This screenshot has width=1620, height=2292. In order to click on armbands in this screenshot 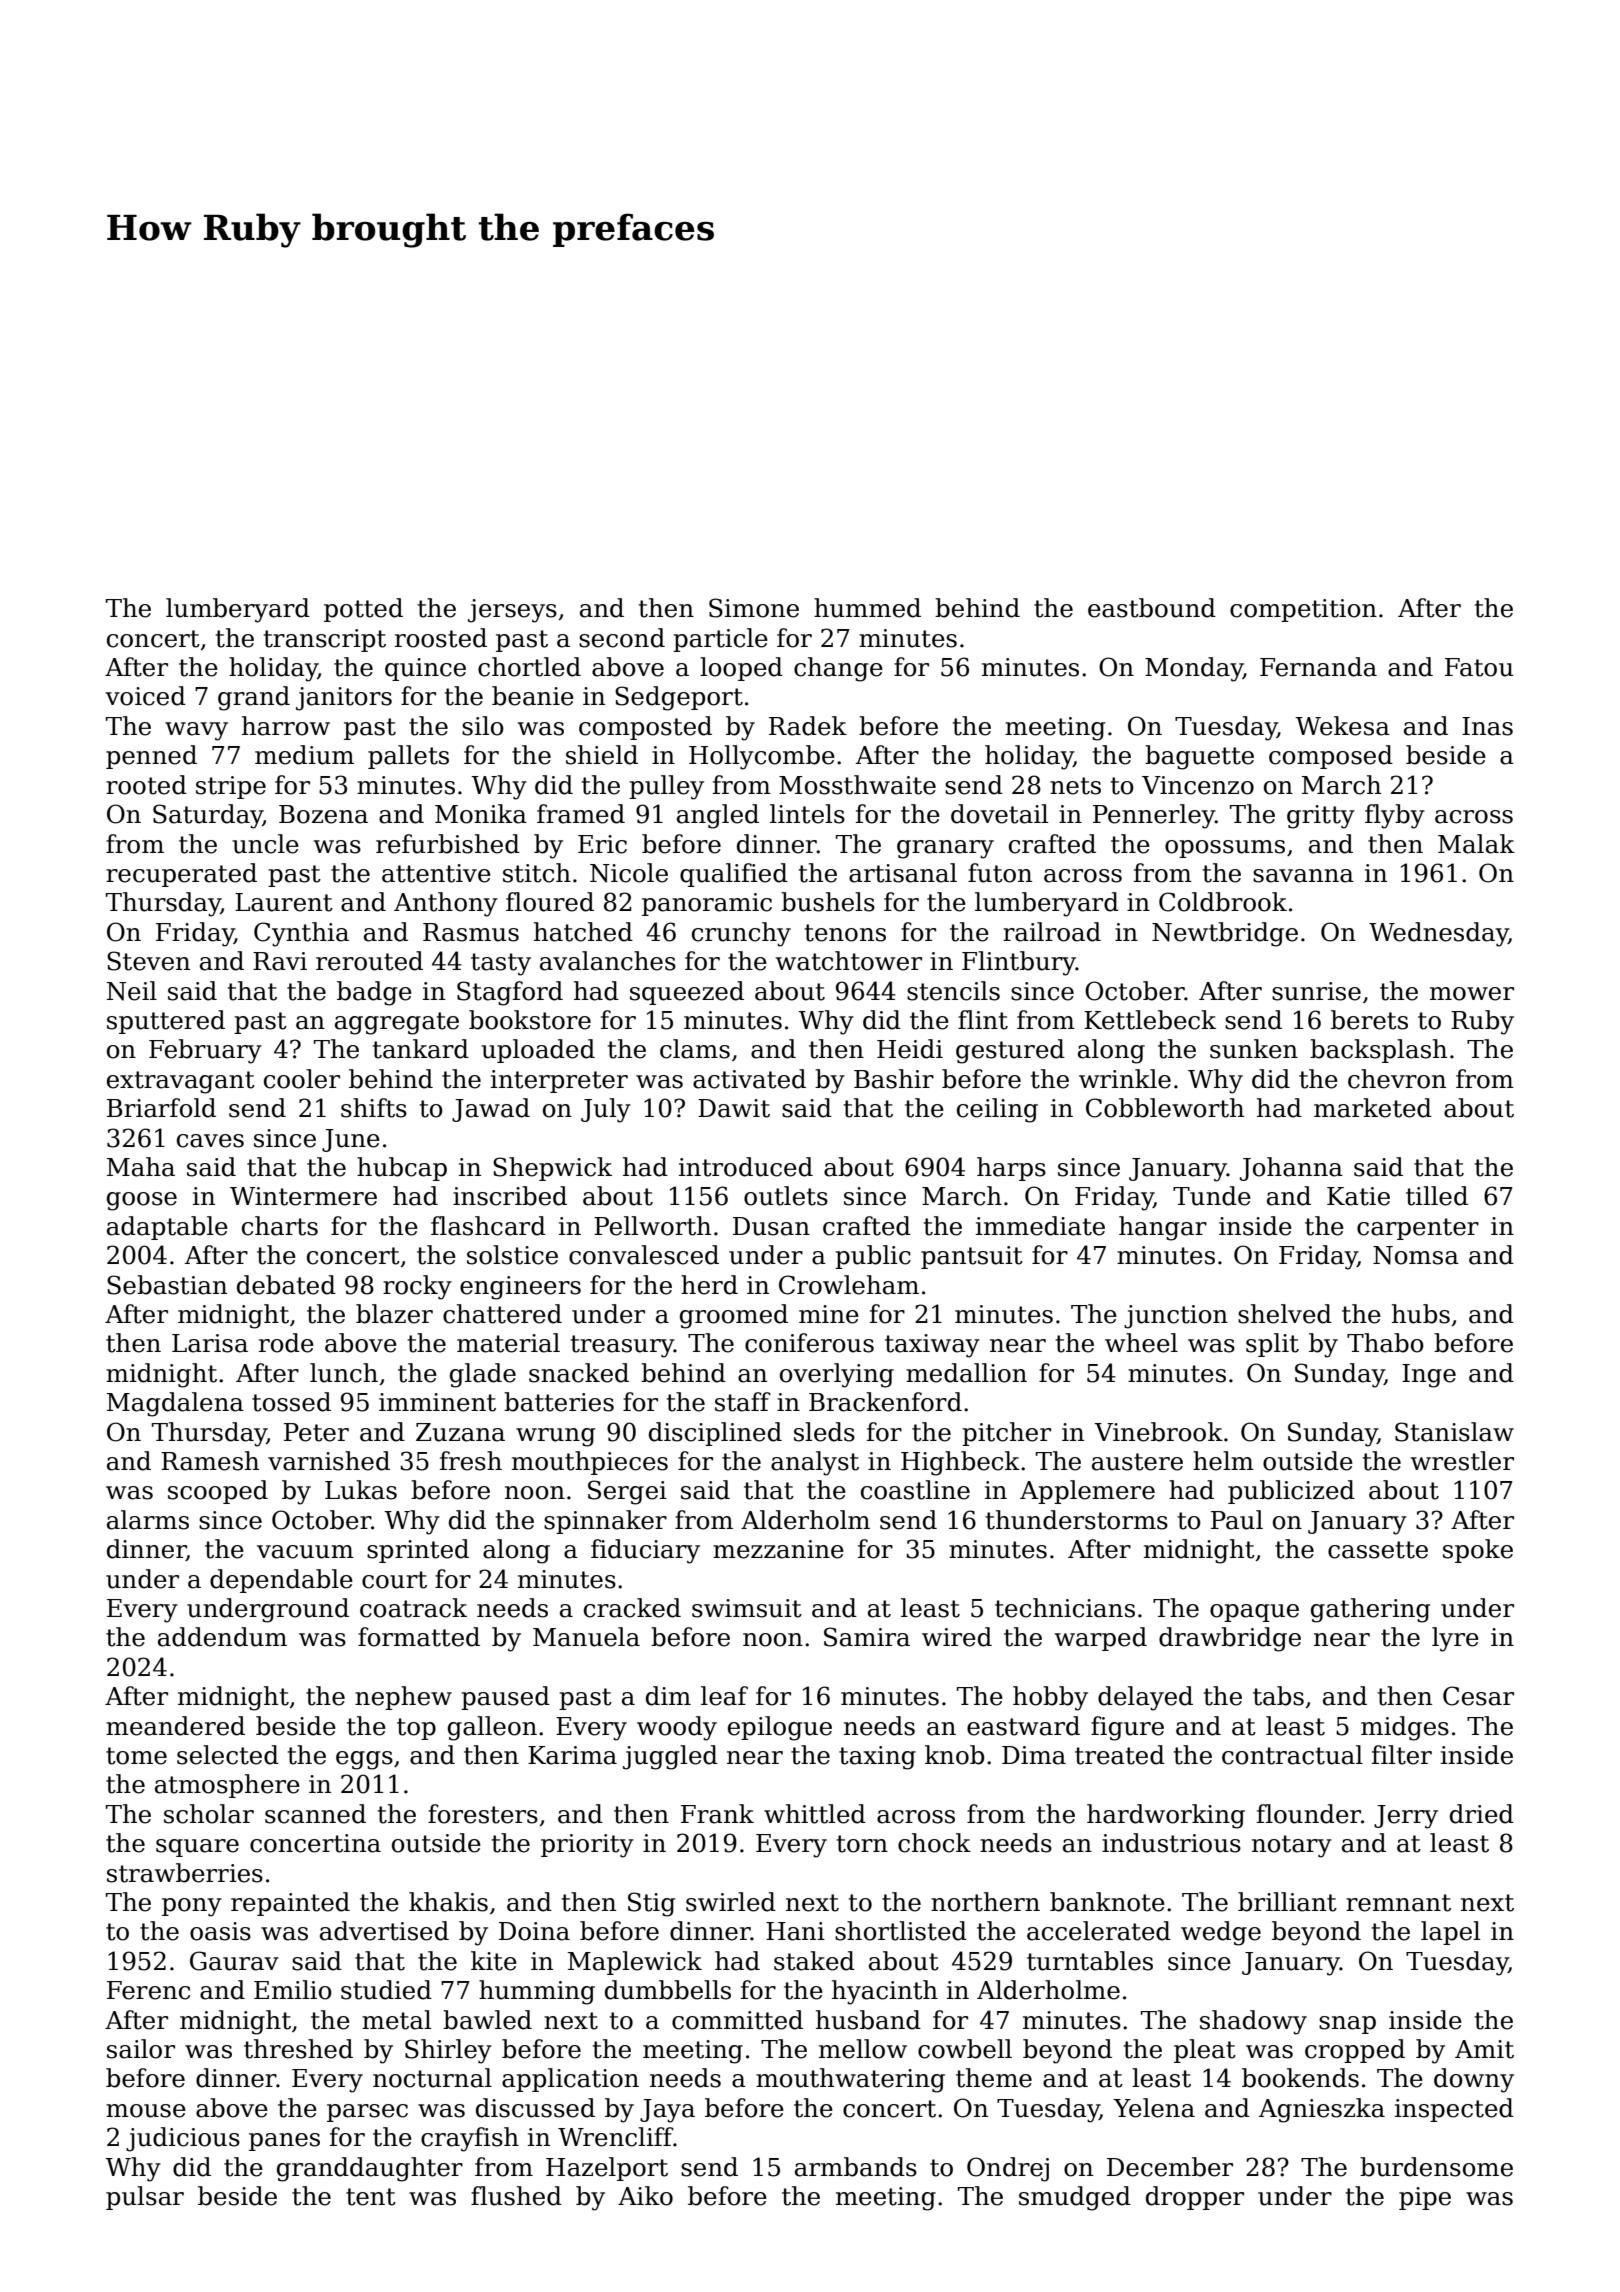, I will do `click(856, 2167)`.
